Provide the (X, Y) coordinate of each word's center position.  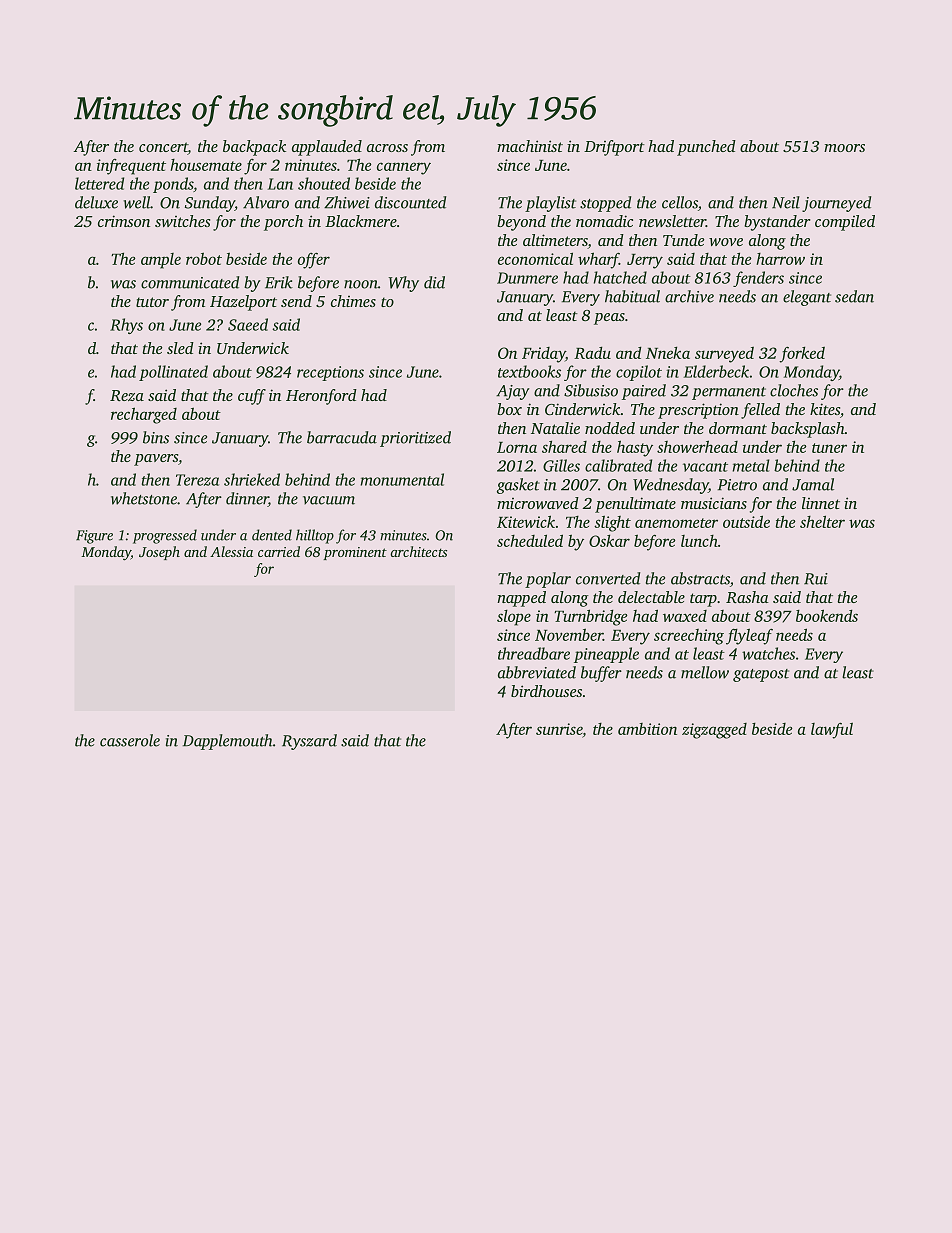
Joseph (159, 553)
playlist (550, 204)
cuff (252, 397)
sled (180, 348)
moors (844, 148)
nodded (610, 428)
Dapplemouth (228, 742)
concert (163, 148)
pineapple (606, 655)
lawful (832, 730)
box (509, 409)
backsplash (808, 430)
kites (825, 409)
